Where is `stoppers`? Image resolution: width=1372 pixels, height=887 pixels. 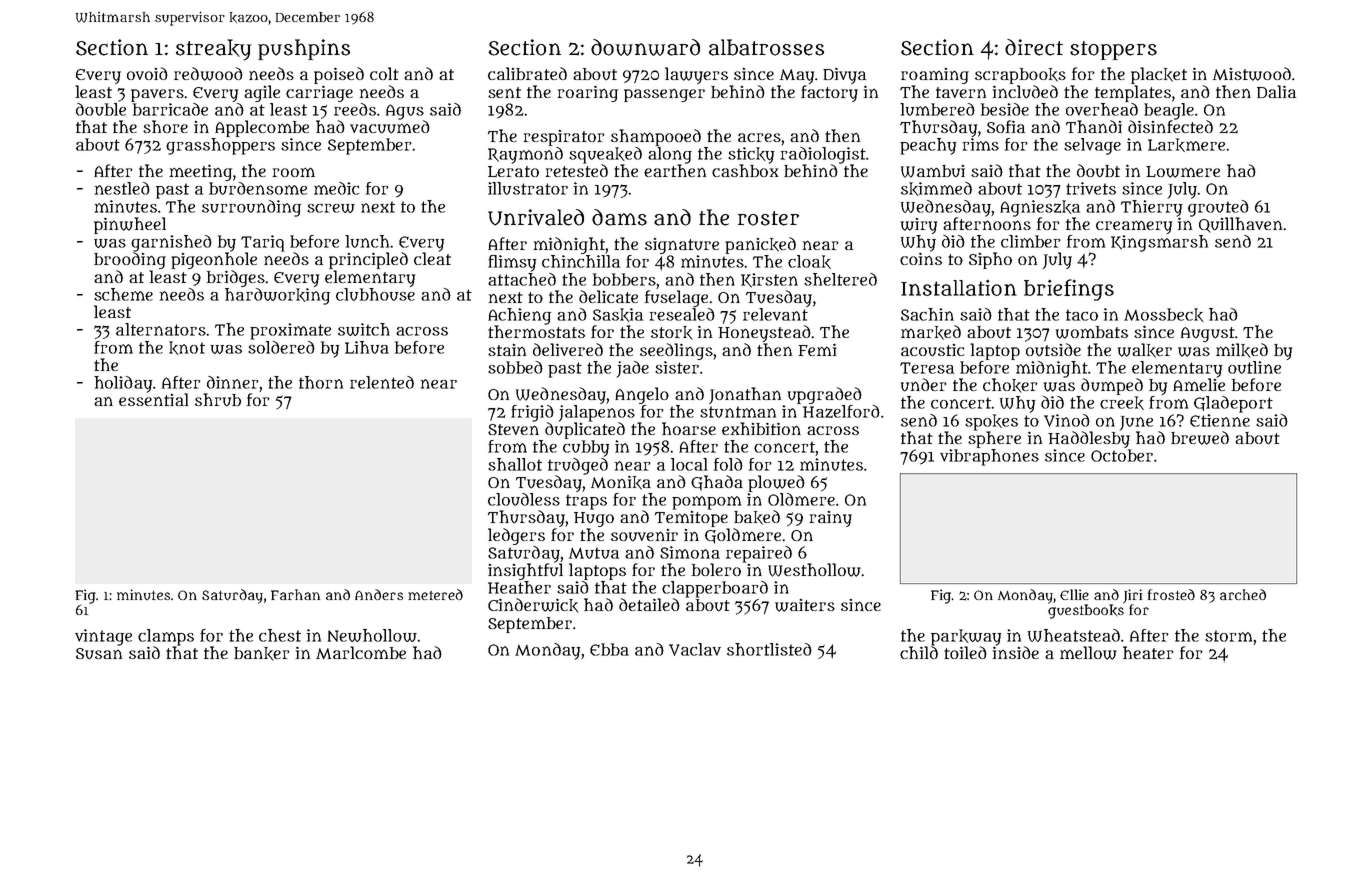 stoppers is located at coordinates (1113, 50).
